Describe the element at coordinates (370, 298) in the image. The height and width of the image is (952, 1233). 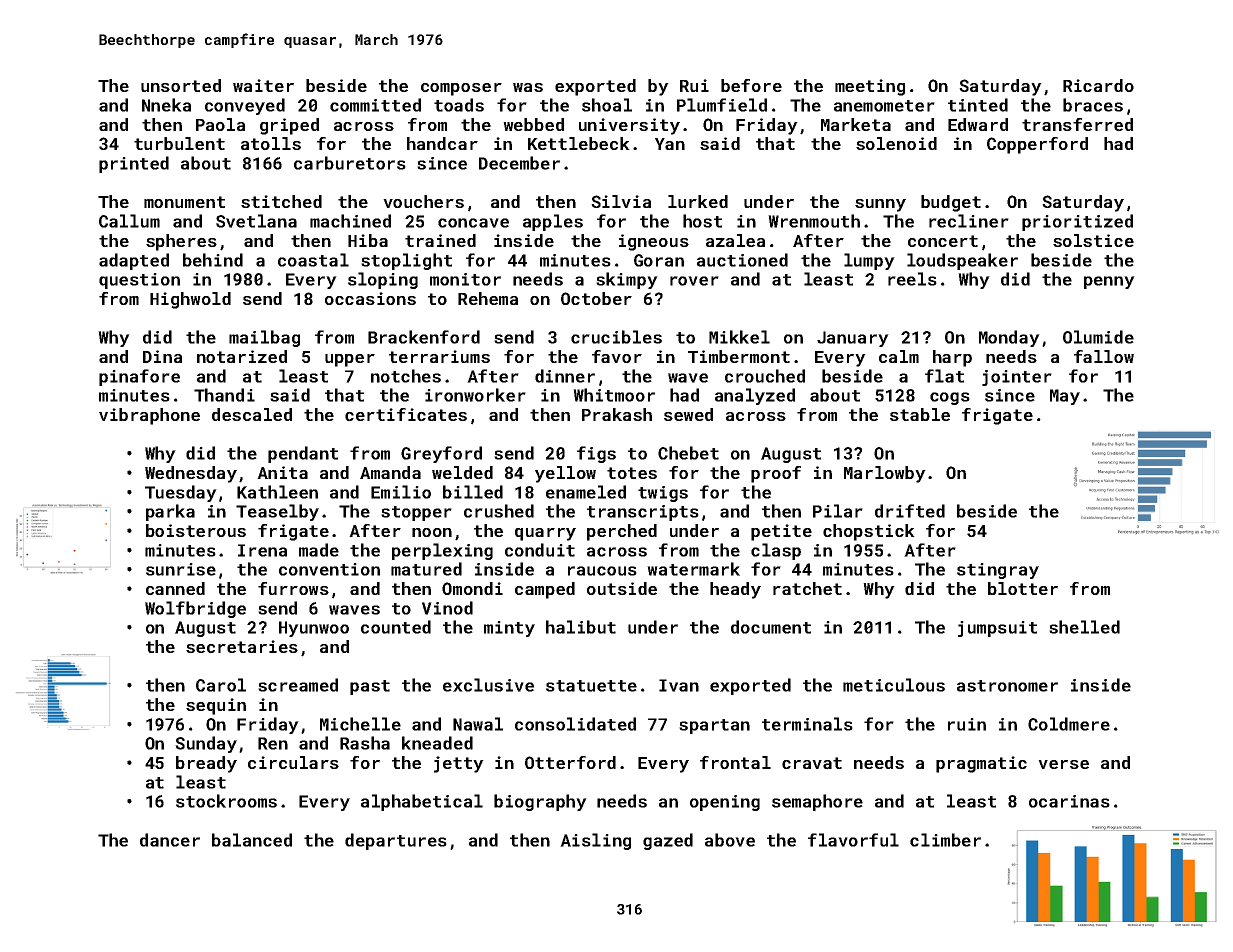
I see `occasions` at that location.
